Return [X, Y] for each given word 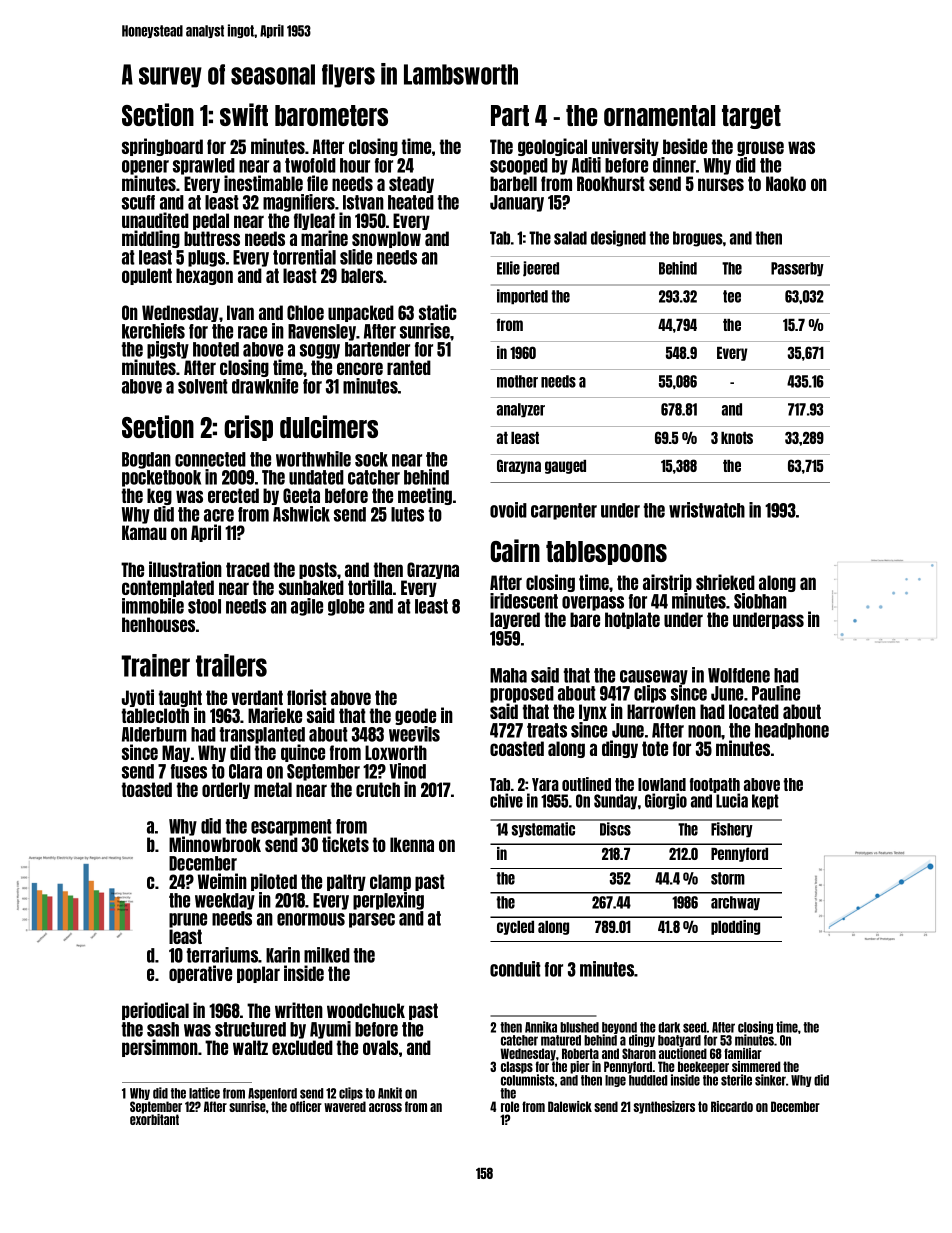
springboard [162, 147]
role [510, 1106]
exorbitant [154, 1119]
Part [510, 115]
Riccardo [732, 1106]
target [751, 117]
